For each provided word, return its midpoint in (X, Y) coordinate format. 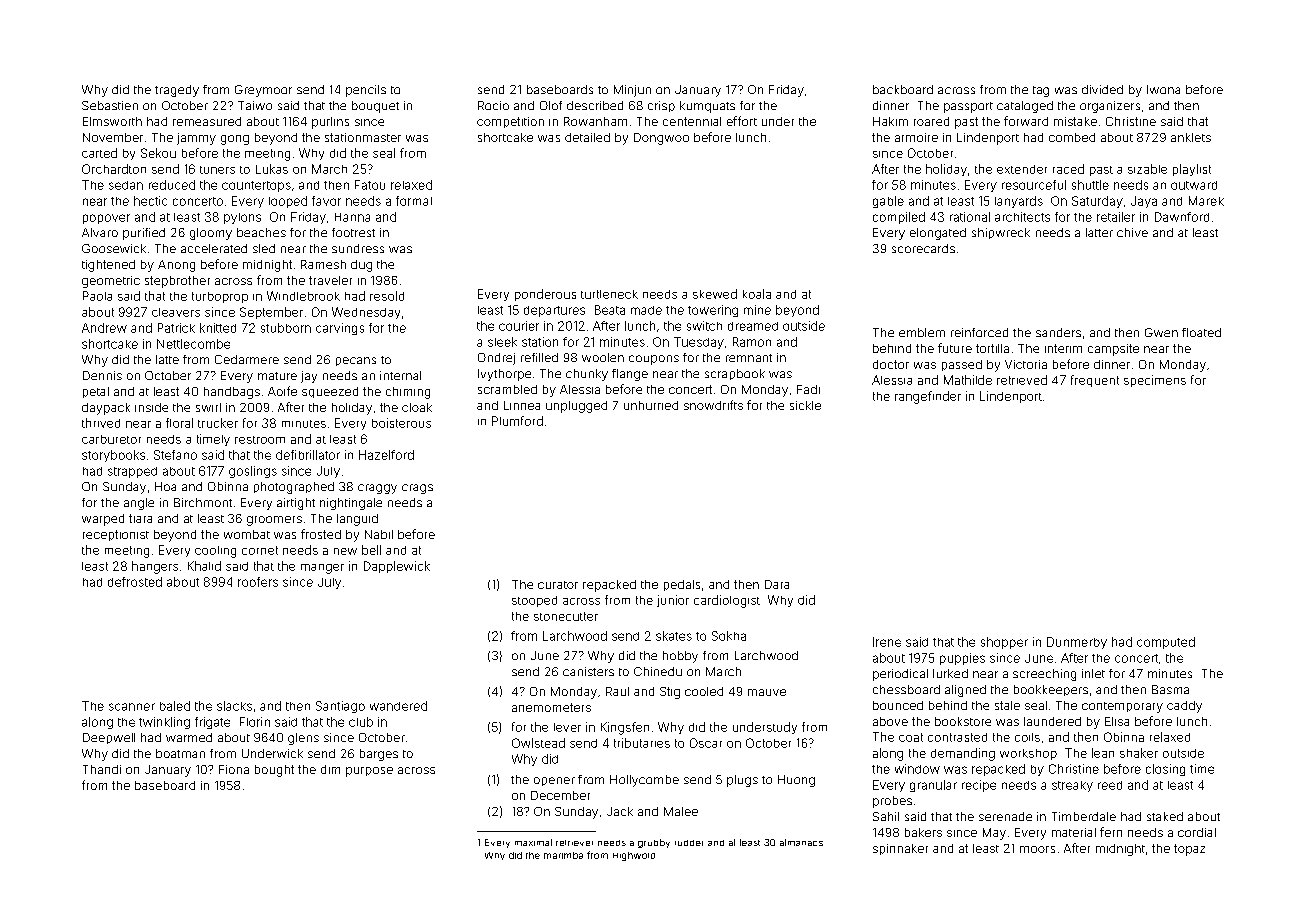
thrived (101, 423)
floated (1201, 332)
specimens (1155, 381)
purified (144, 234)
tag (1041, 91)
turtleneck (609, 294)
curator (558, 585)
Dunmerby (1077, 643)
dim (330, 769)
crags (417, 489)
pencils (366, 91)
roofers (258, 582)
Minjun (632, 91)
